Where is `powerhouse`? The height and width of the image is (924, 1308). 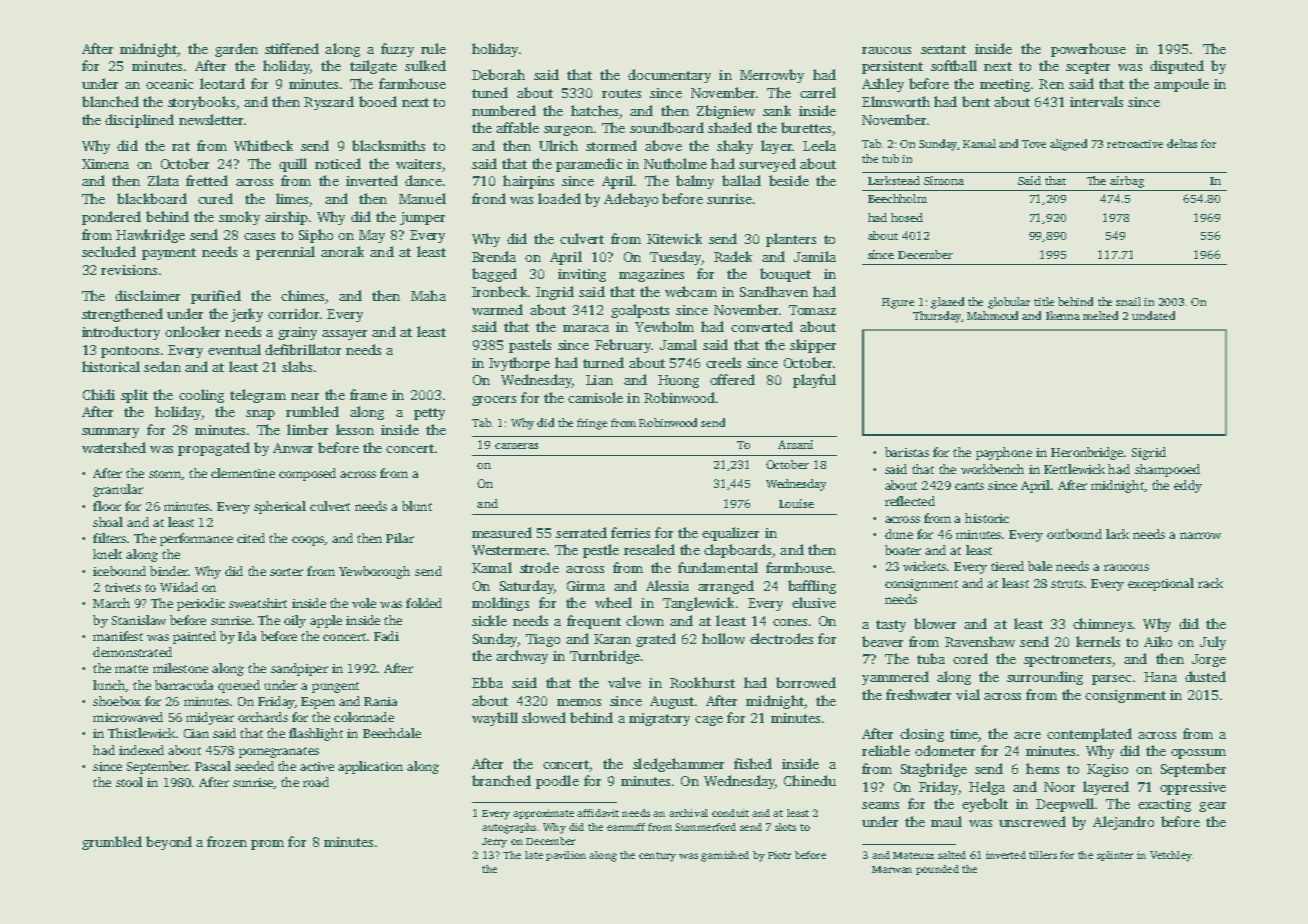 powerhouse is located at coordinates (1088, 50).
